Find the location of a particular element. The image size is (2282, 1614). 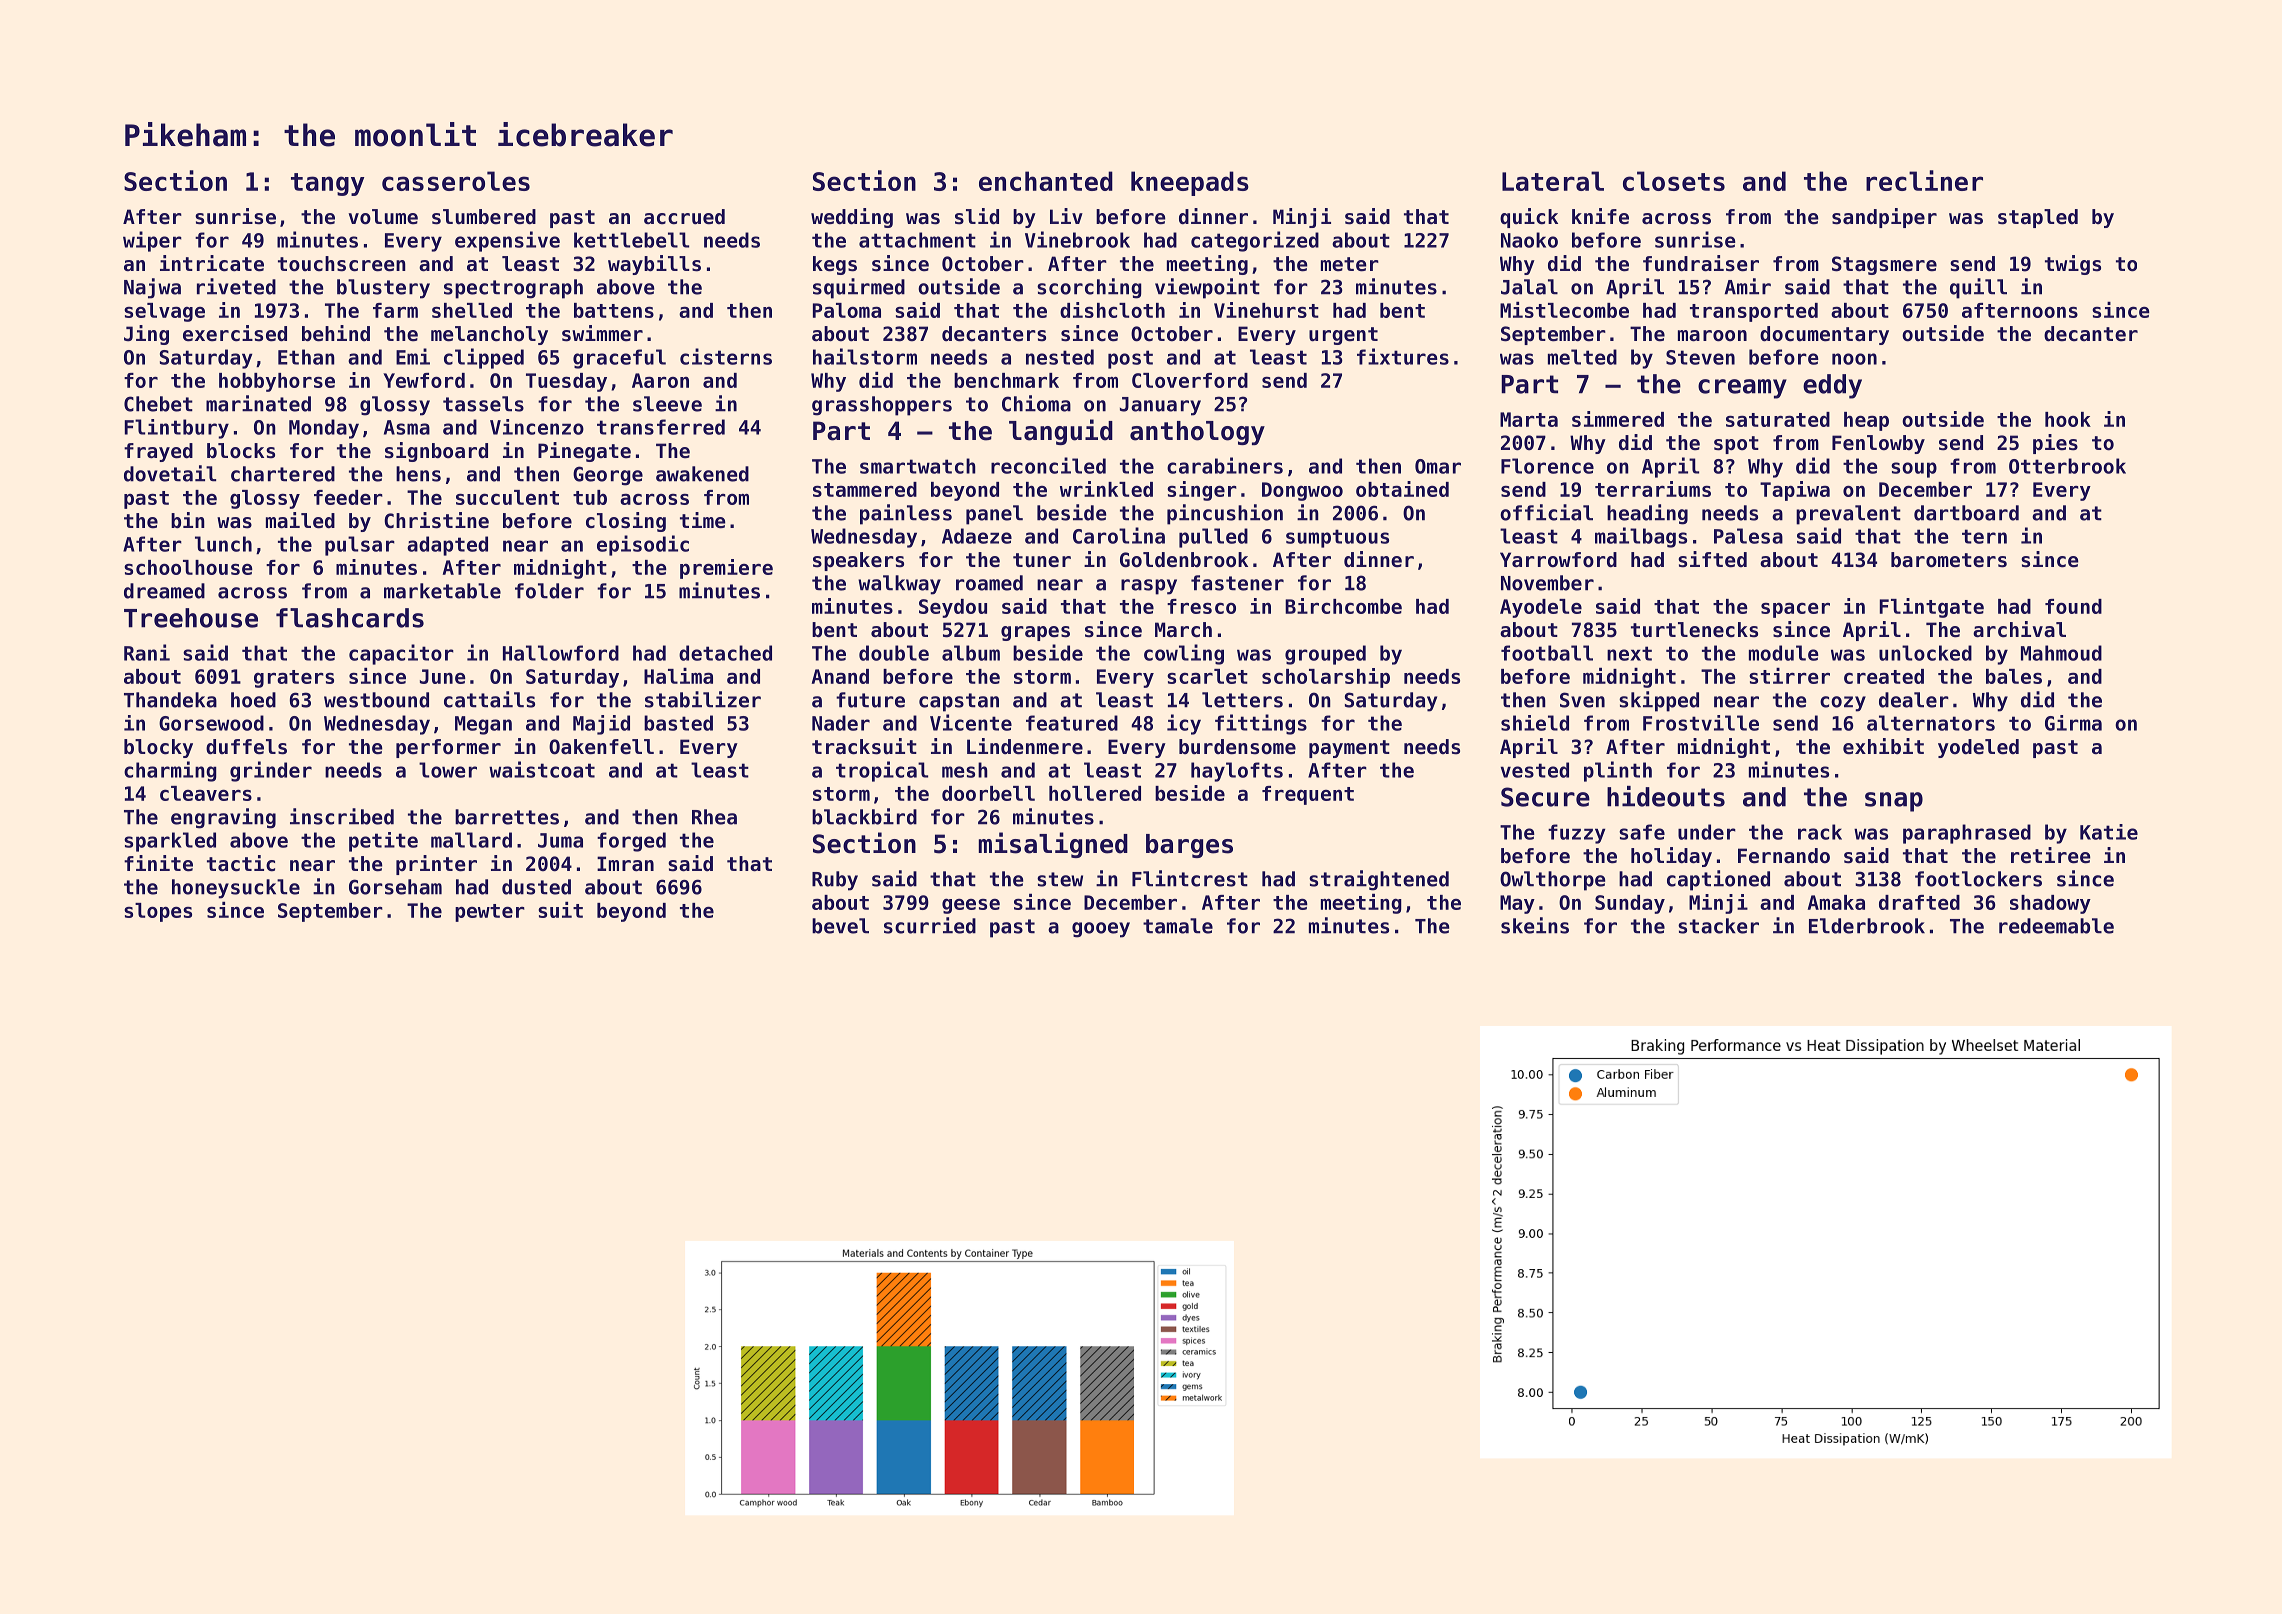

succulent is located at coordinates (507, 497).
